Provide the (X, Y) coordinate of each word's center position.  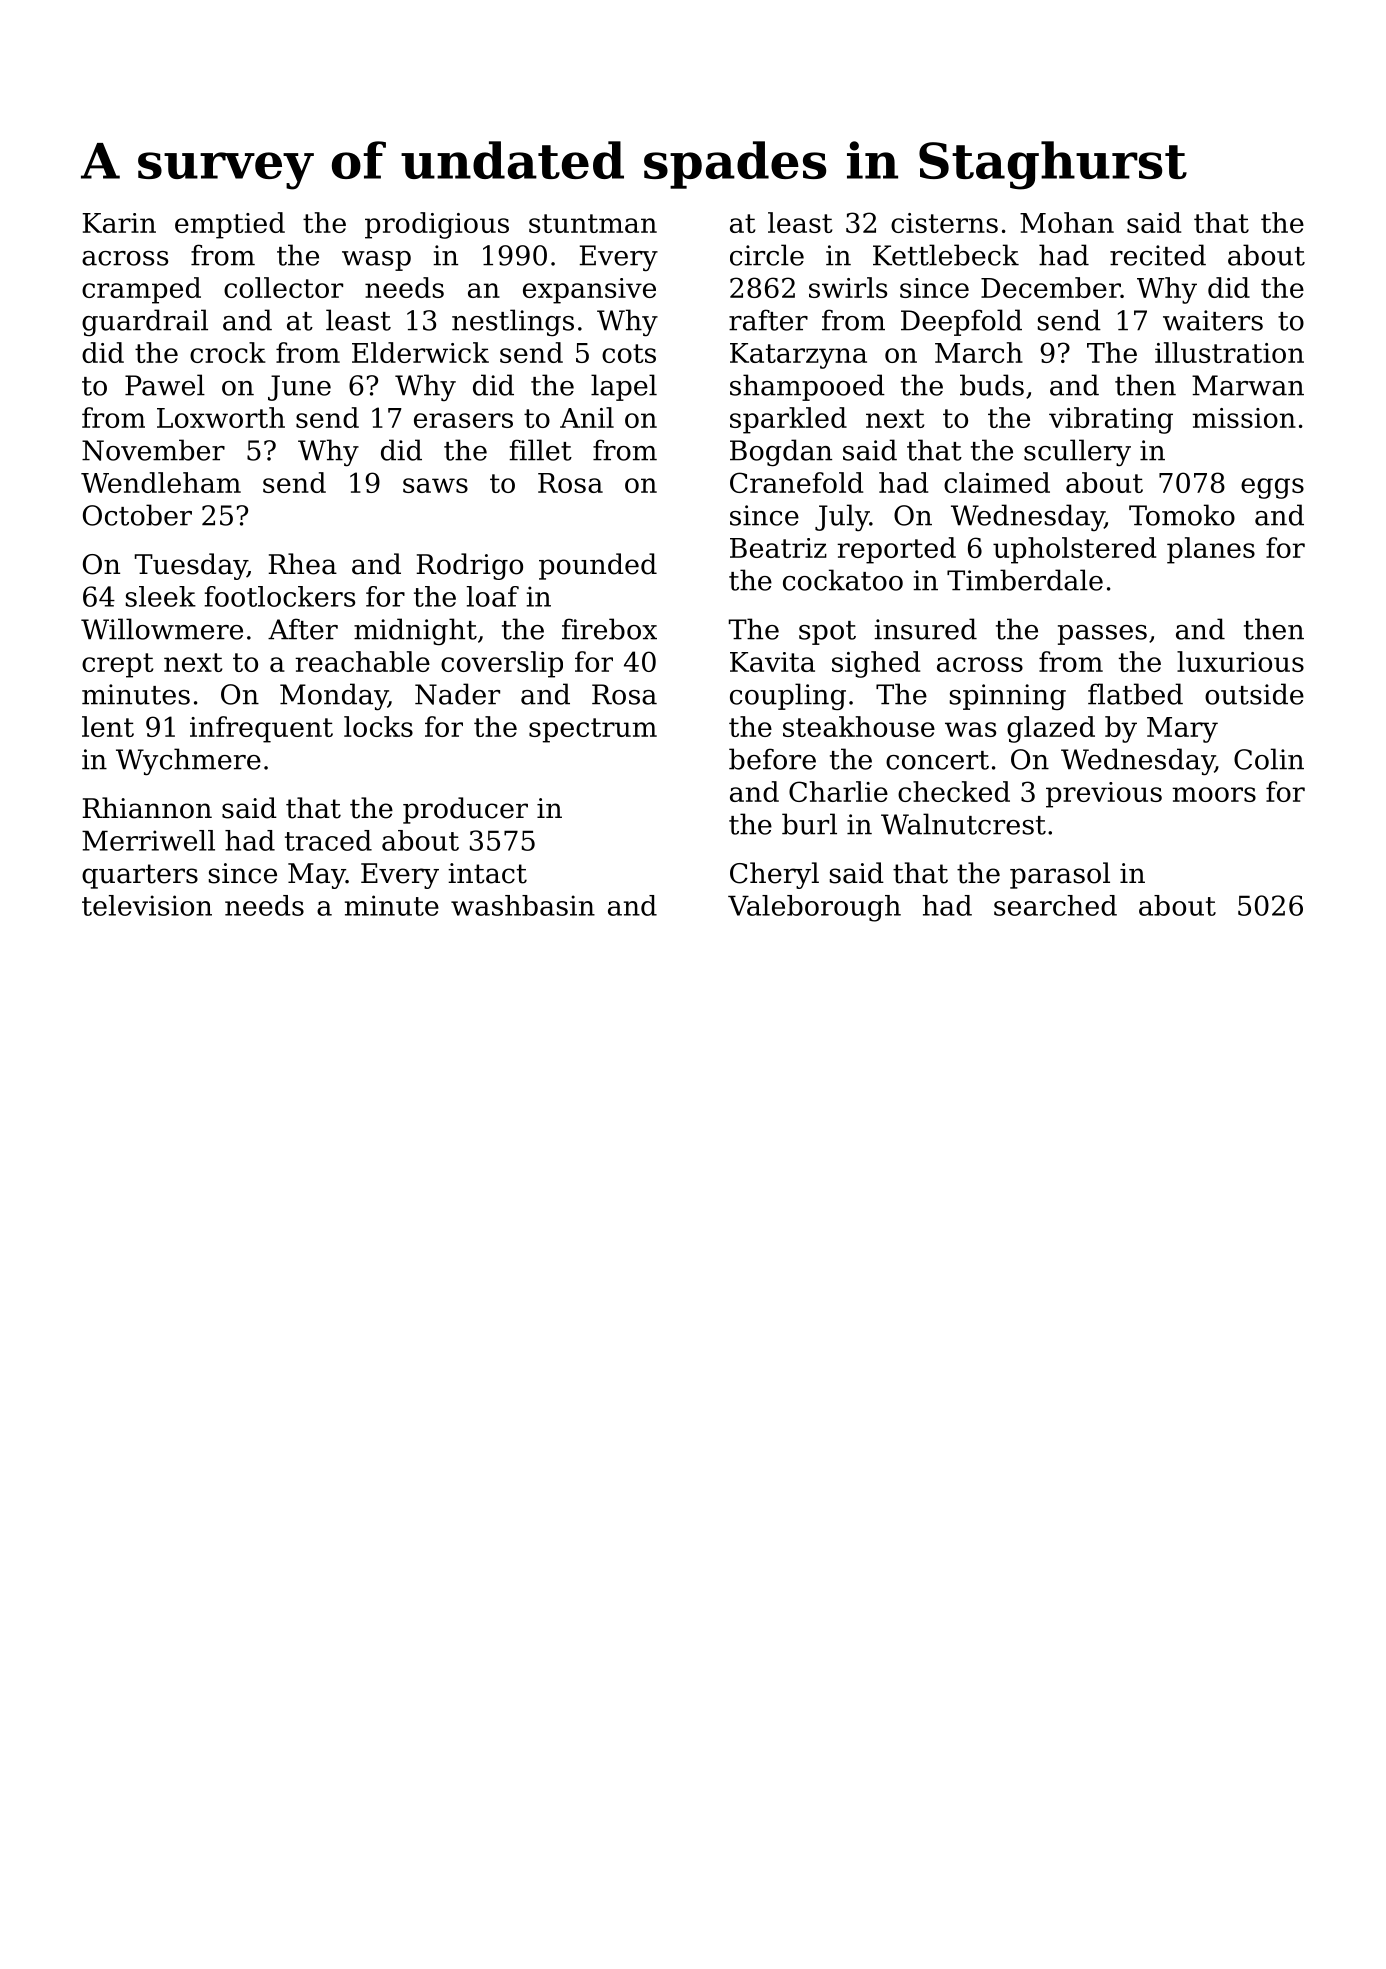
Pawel (165, 385)
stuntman (593, 223)
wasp (376, 261)
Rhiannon (147, 808)
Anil (587, 417)
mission (1244, 418)
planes (1211, 550)
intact (487, 873)
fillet (540, 450)
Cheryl (774, 875)
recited (1158, 255)
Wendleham (161, 482)
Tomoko (1182, 515)
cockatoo (843, 580)
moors (1214, 794)
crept (118, 665)
